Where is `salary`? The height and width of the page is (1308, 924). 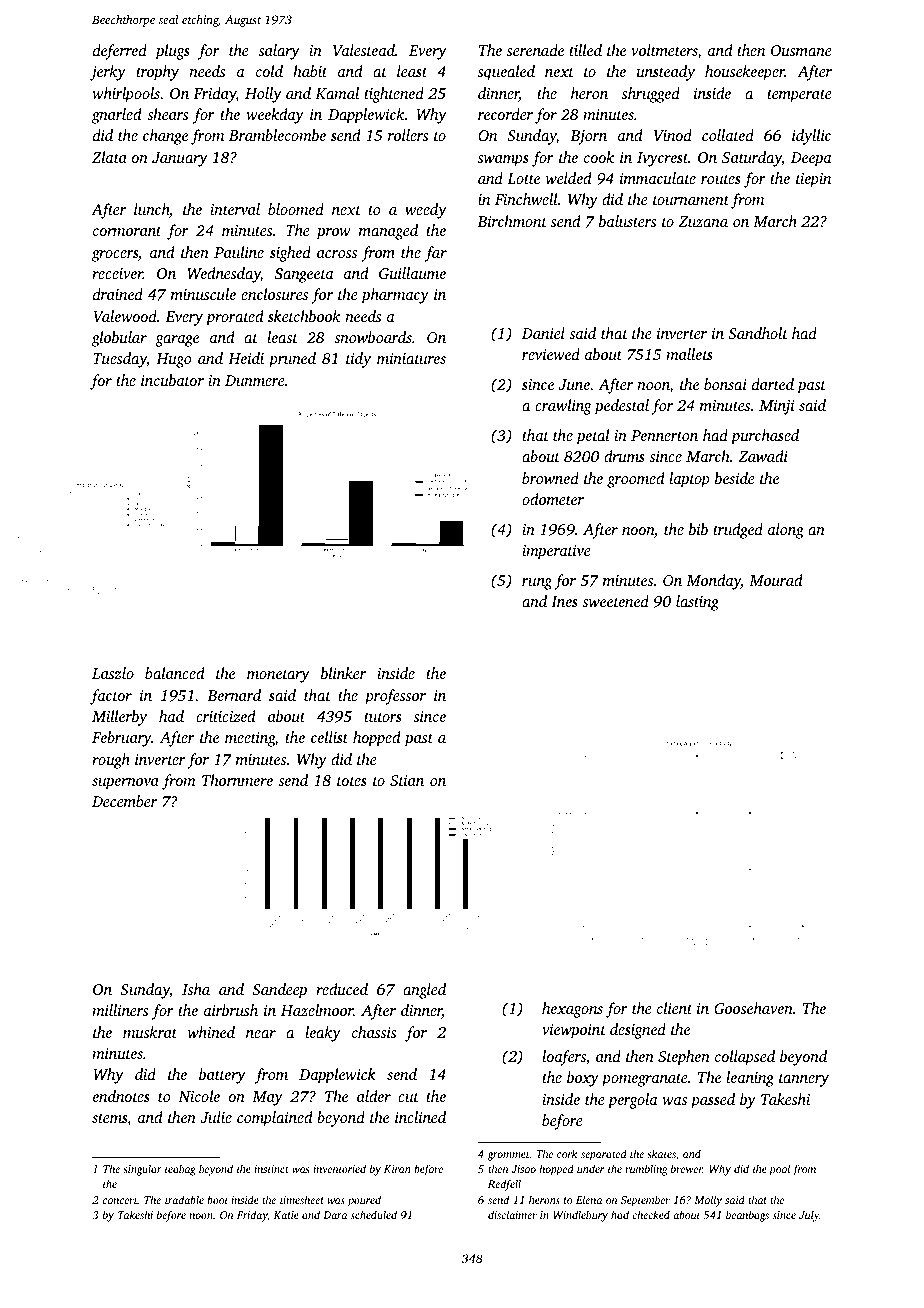
salary is located at coordinates (279, 52).
